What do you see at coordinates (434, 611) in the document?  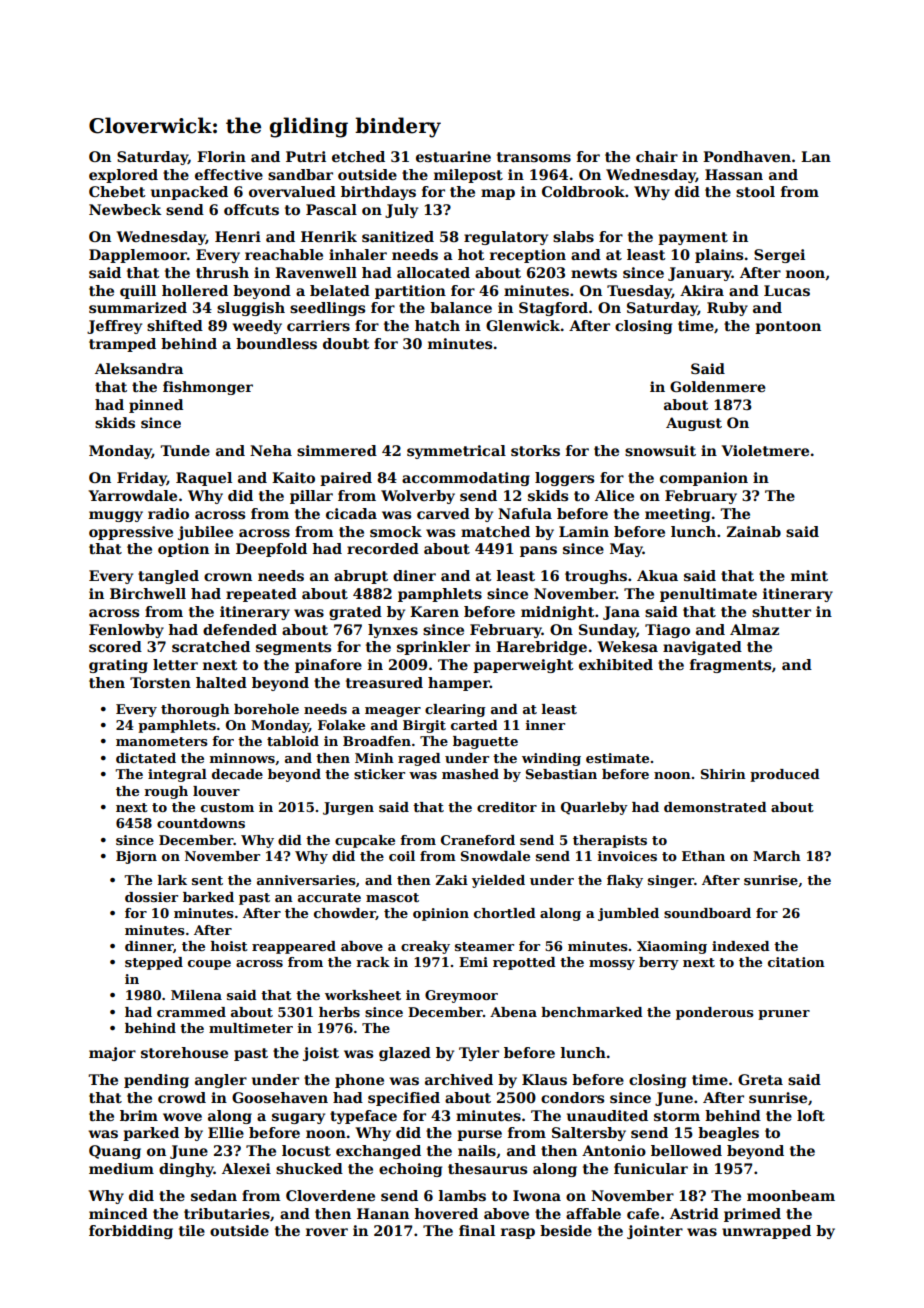 I see `Karen` at bounding box center [434, 611].
